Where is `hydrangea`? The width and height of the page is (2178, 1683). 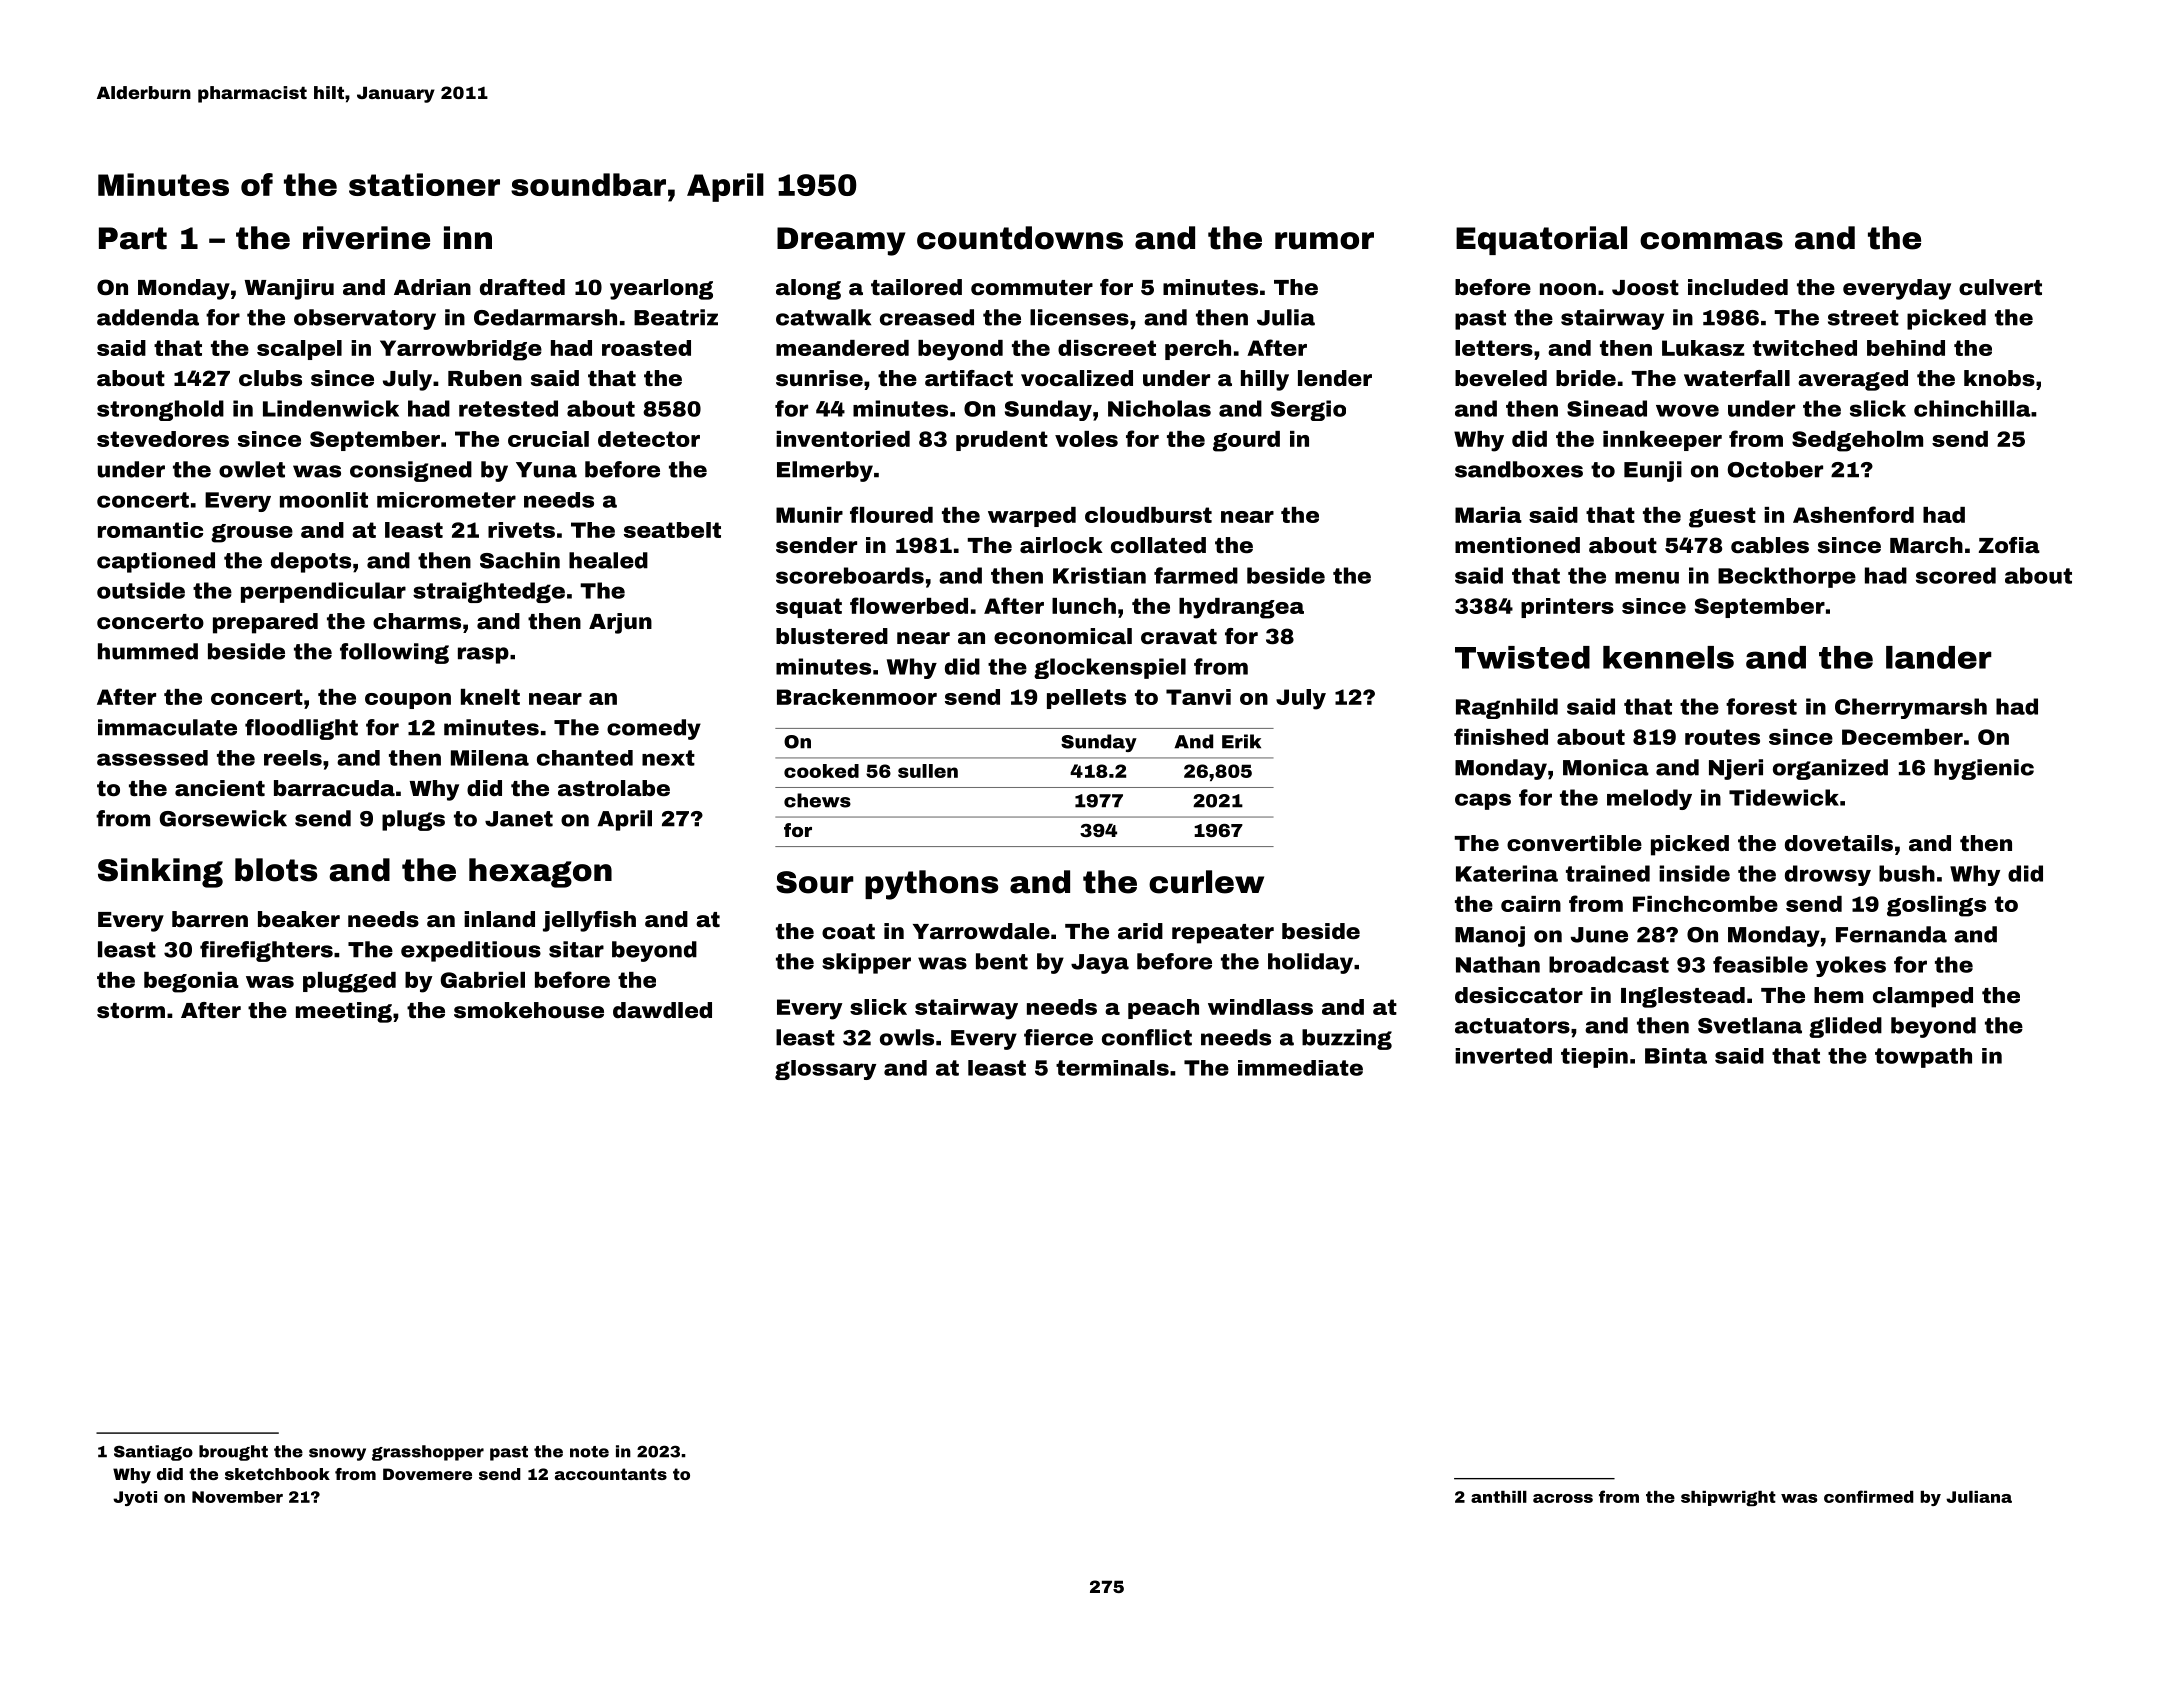
hydrangea is located at coordinates (1241, 608).
